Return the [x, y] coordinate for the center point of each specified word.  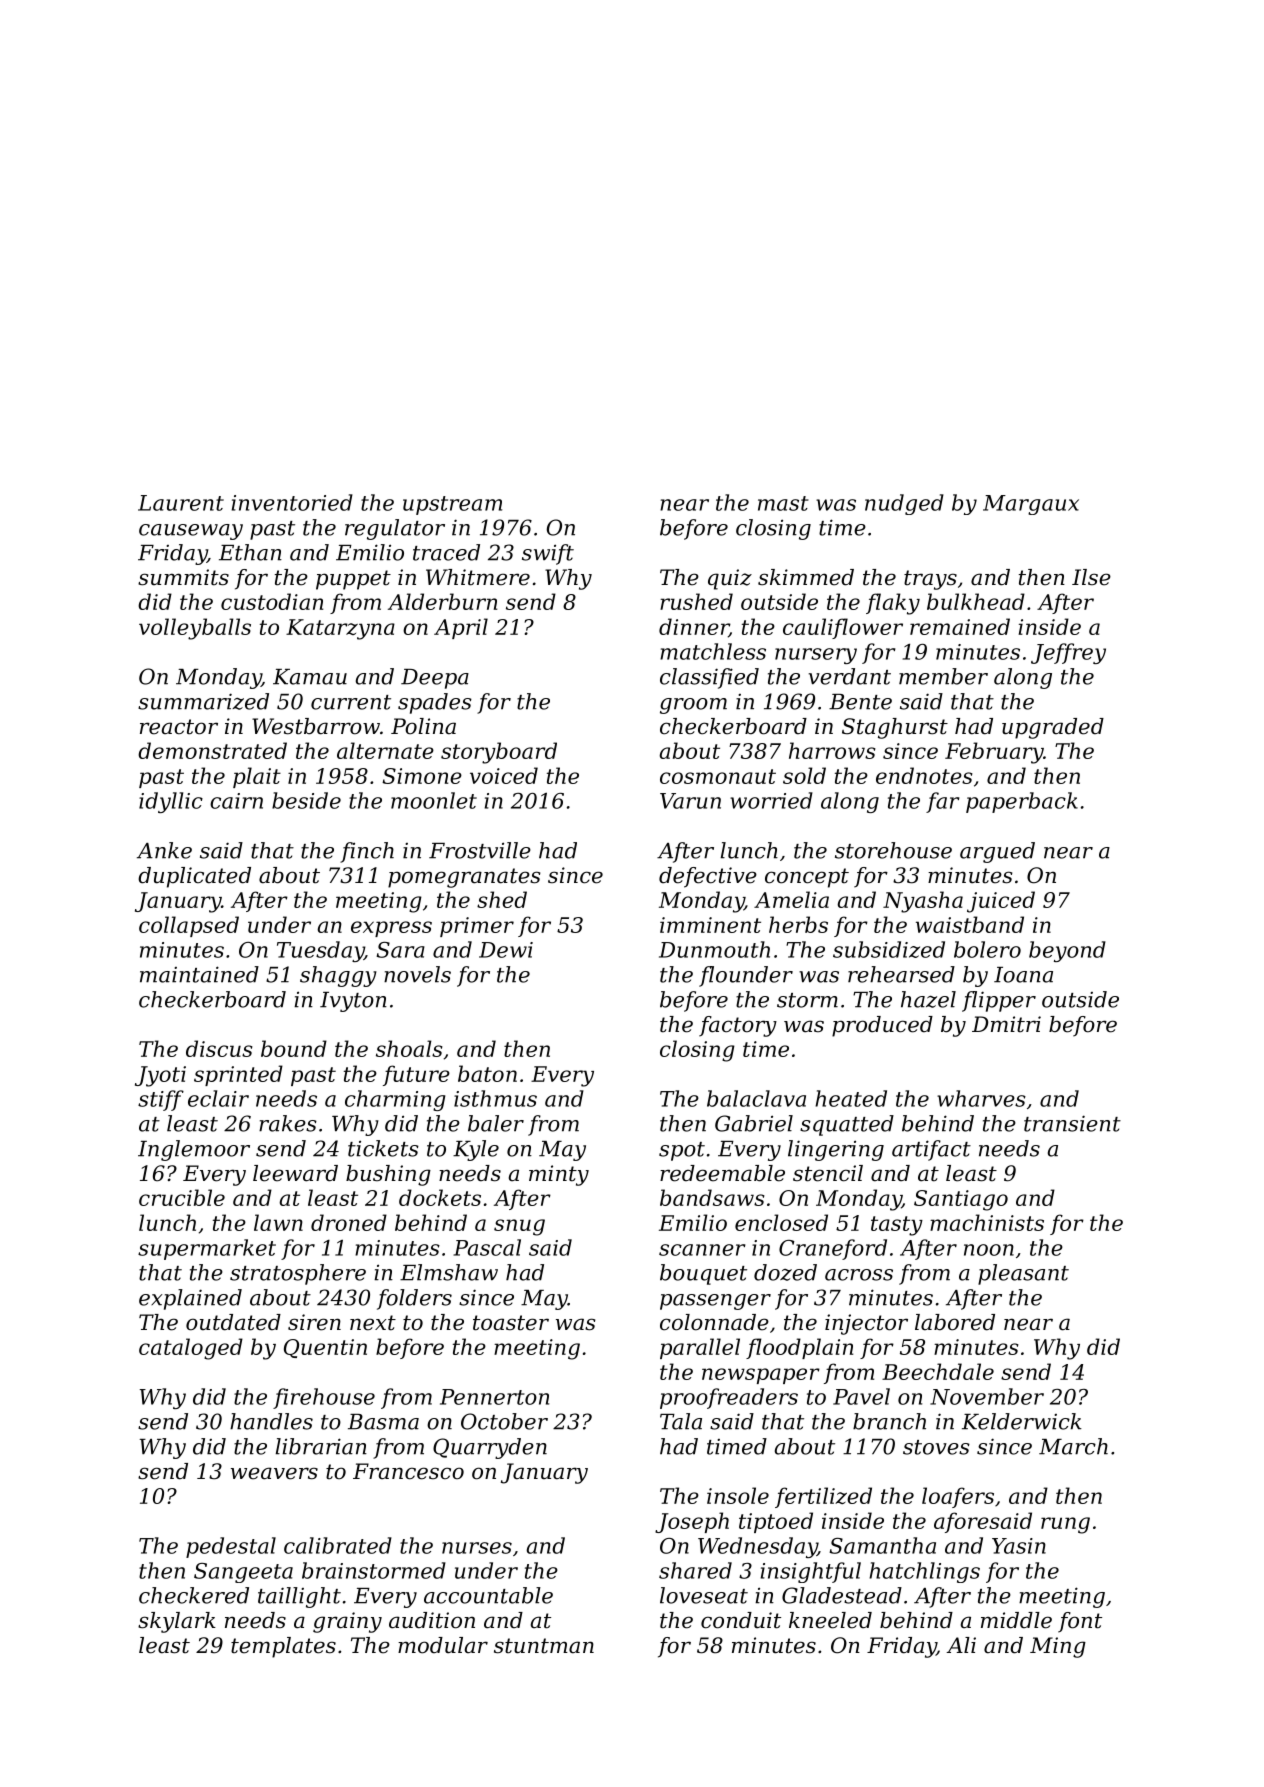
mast [783, 503]
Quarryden [490, 1448]
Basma [383, 1422]
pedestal [231, 1547]
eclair [218, 1098]
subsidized [889, 949]
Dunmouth [714, 949]
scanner [702, 1250]
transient [1072, 1123]
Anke [164, 850]
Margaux [1031, 505]
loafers [958, 1497]
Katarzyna [340, 629]
